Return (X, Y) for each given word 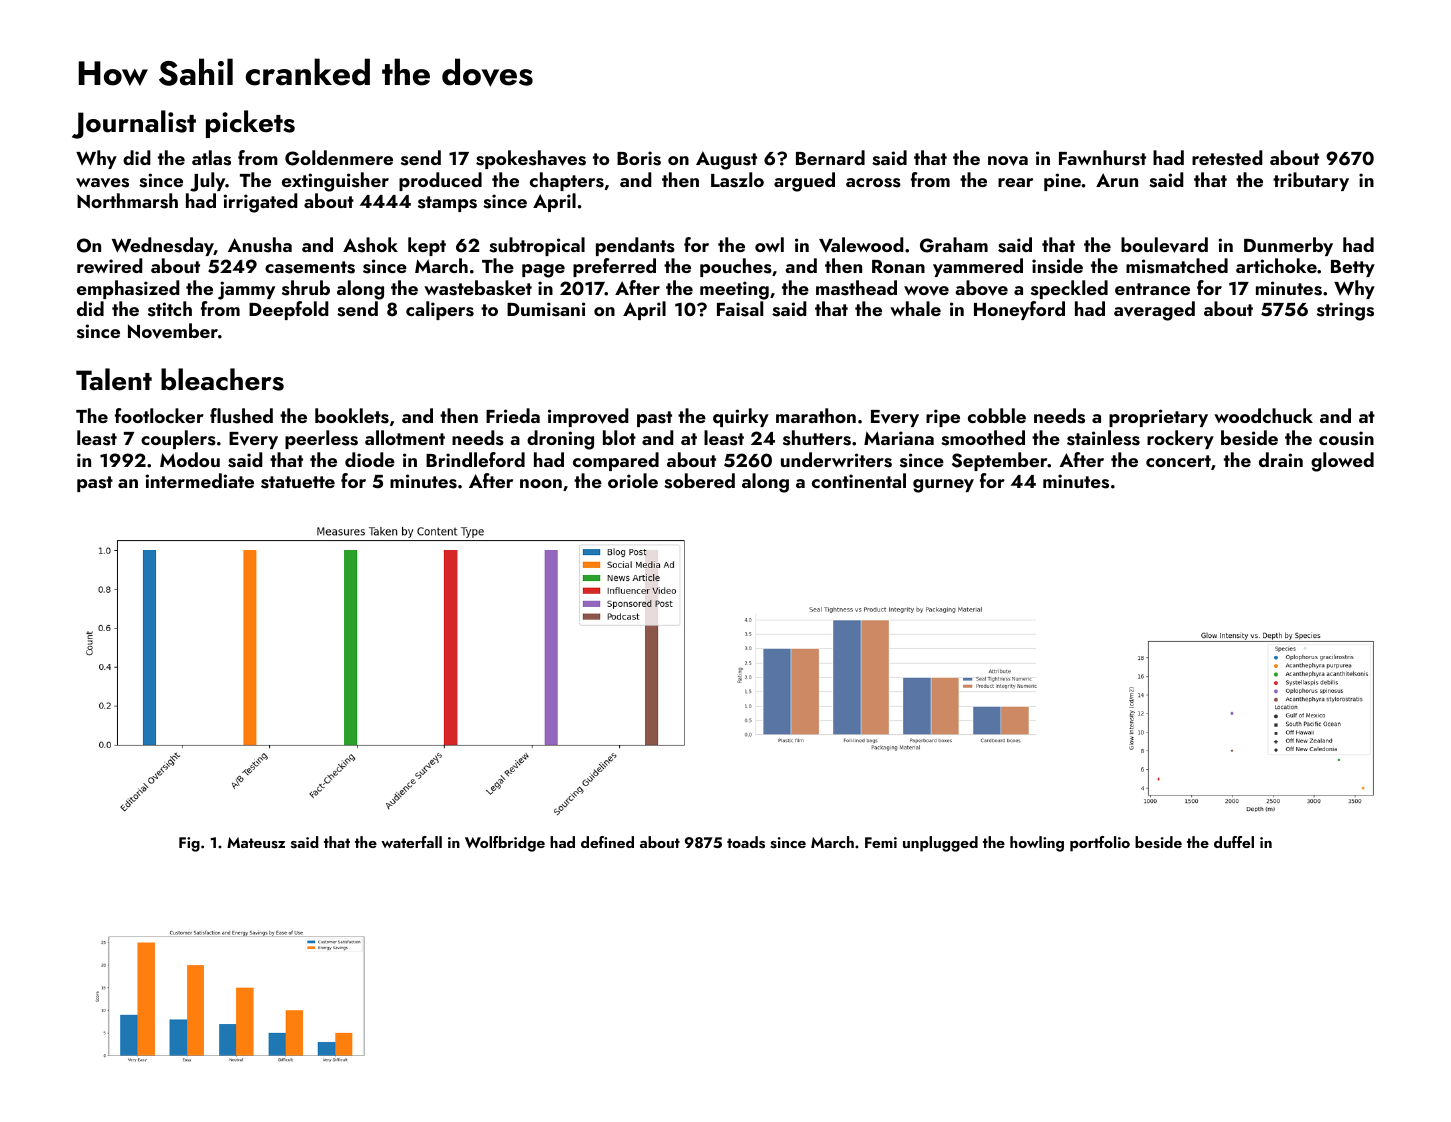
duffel (1234, 842)
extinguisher (335, 182)
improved (588, 417)
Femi (881, 842)
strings (1345, 311)
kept (427, 246)
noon (541, 483)
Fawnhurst (1102, 158)
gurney (943, 486)
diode (370, 459)
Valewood (861, 244)
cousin (1346, 438)
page (543, 271)
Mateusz (256, 843)
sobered (699, 481)
